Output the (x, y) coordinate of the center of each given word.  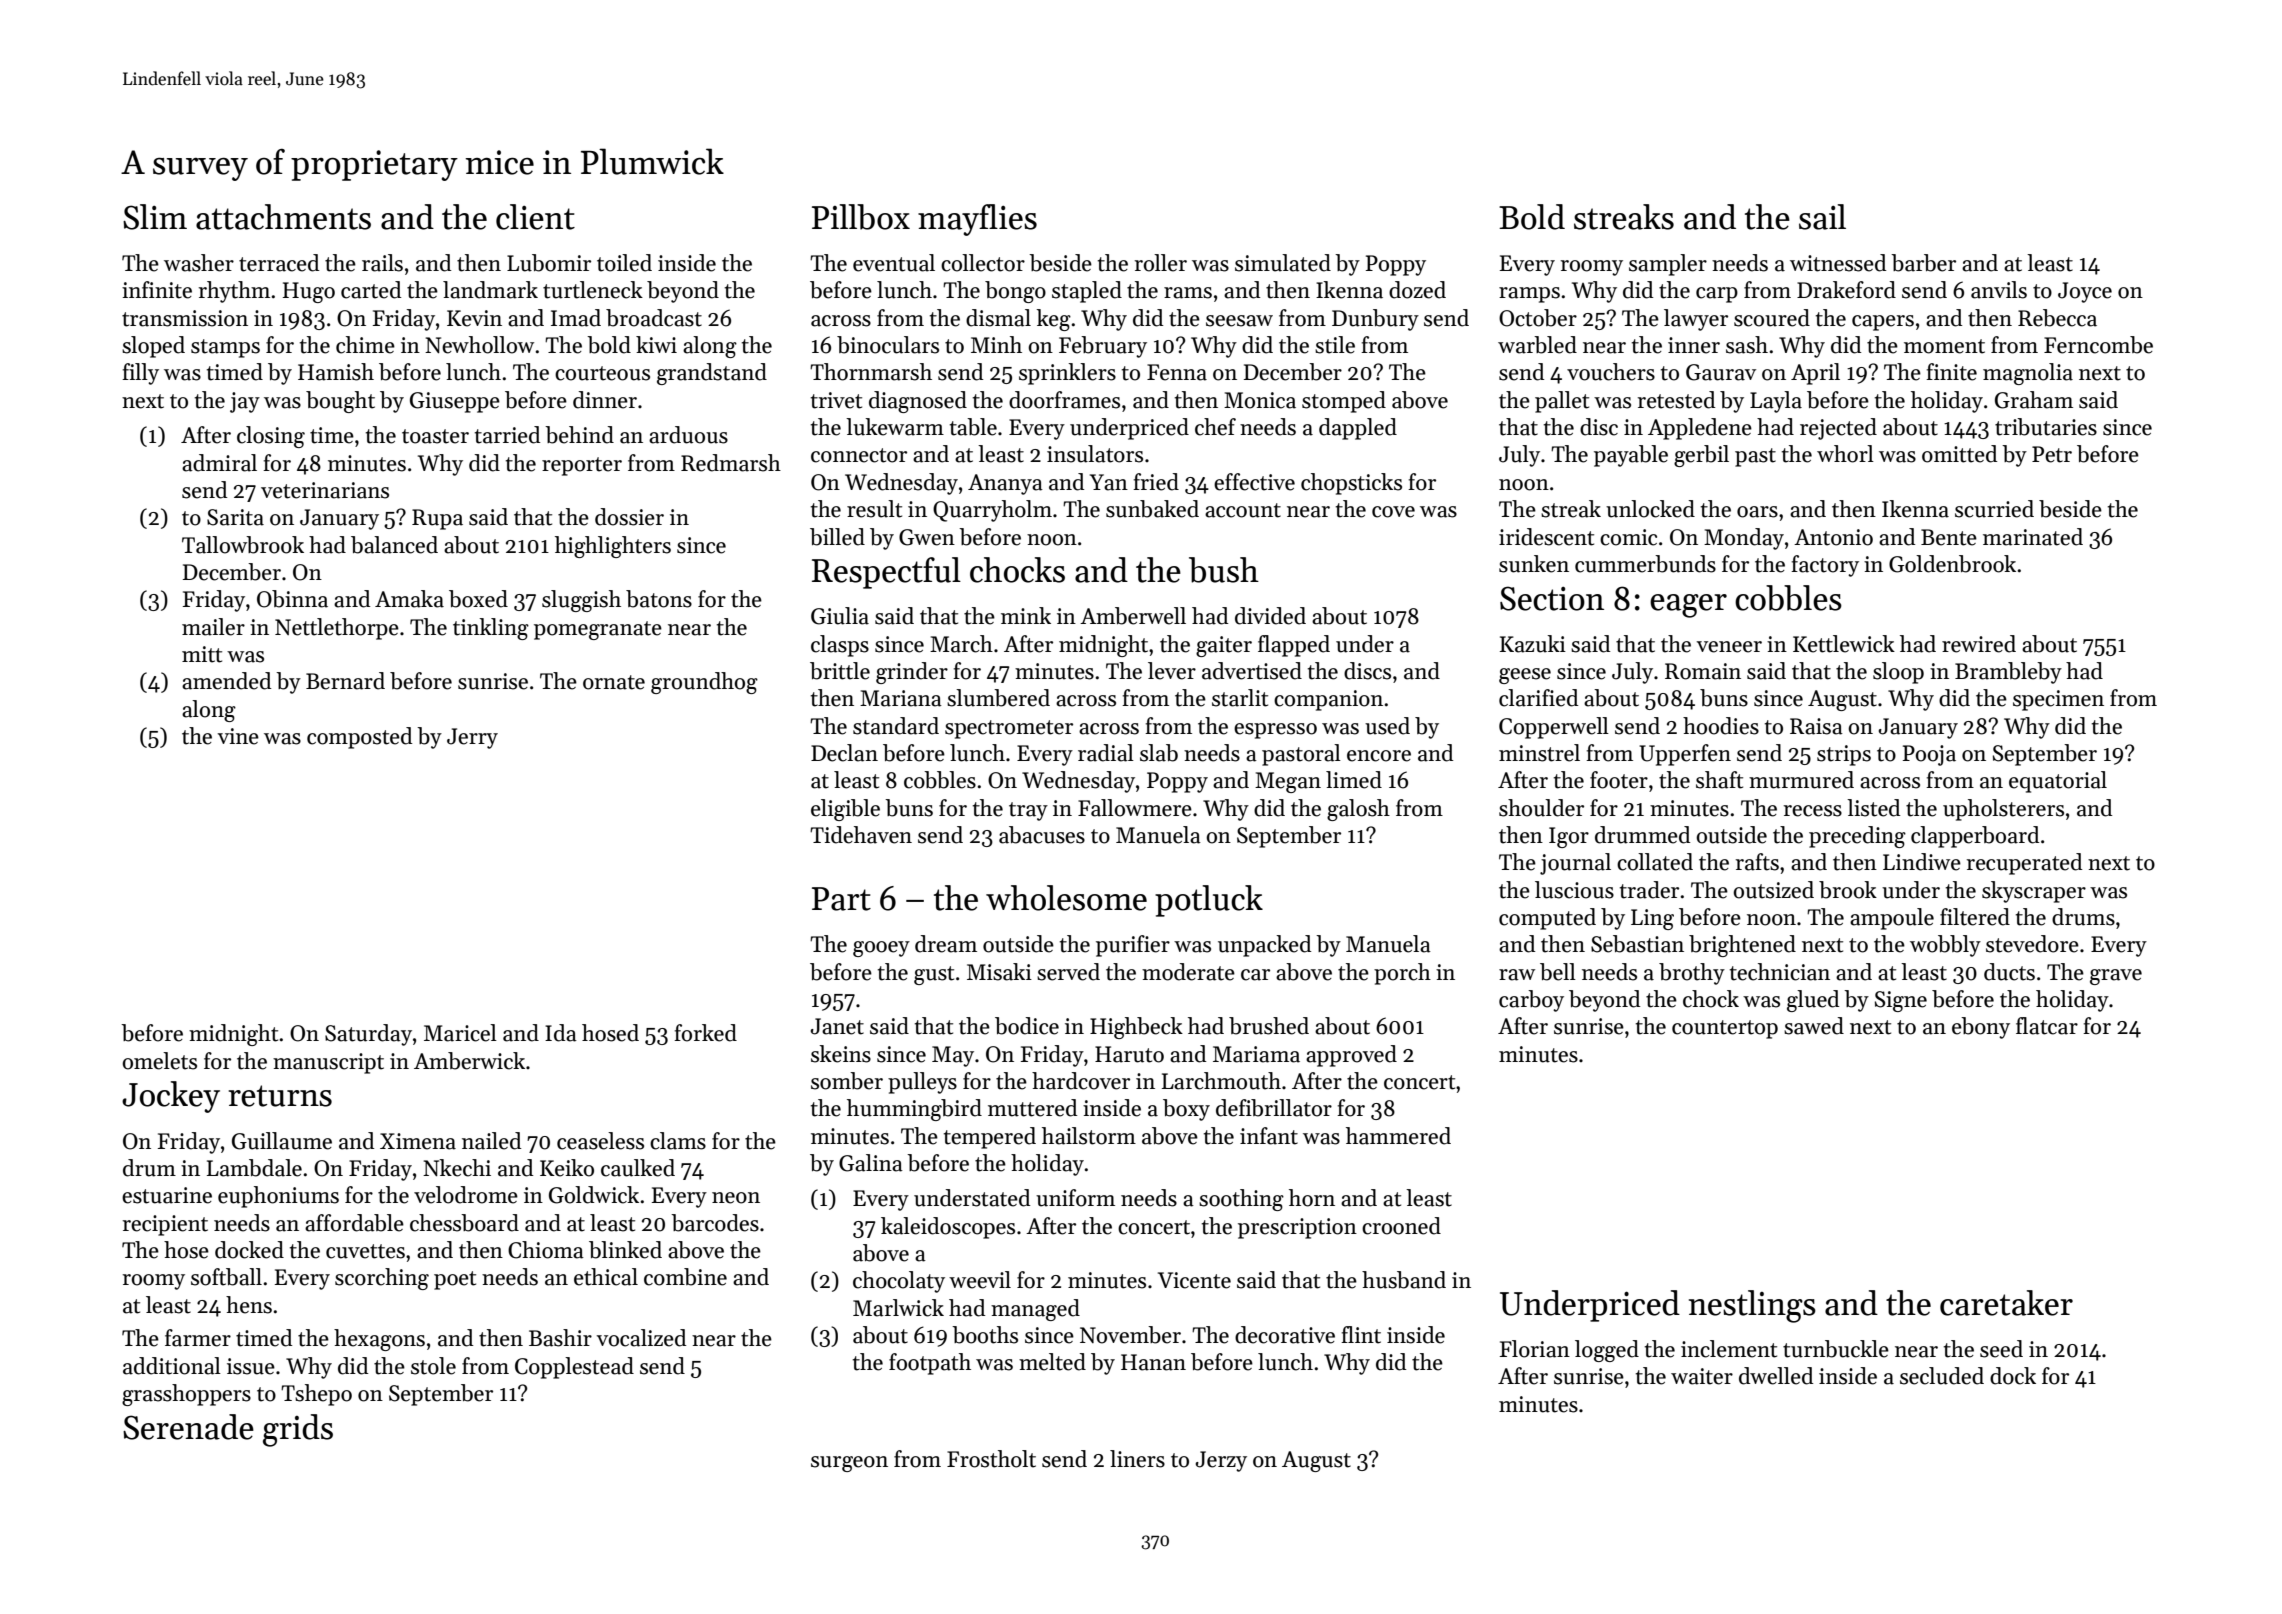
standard (896, 726)
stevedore (2032, 944)
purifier (1133, 946)
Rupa (437, 519)
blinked (625, 1250)
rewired (1979, 644)
